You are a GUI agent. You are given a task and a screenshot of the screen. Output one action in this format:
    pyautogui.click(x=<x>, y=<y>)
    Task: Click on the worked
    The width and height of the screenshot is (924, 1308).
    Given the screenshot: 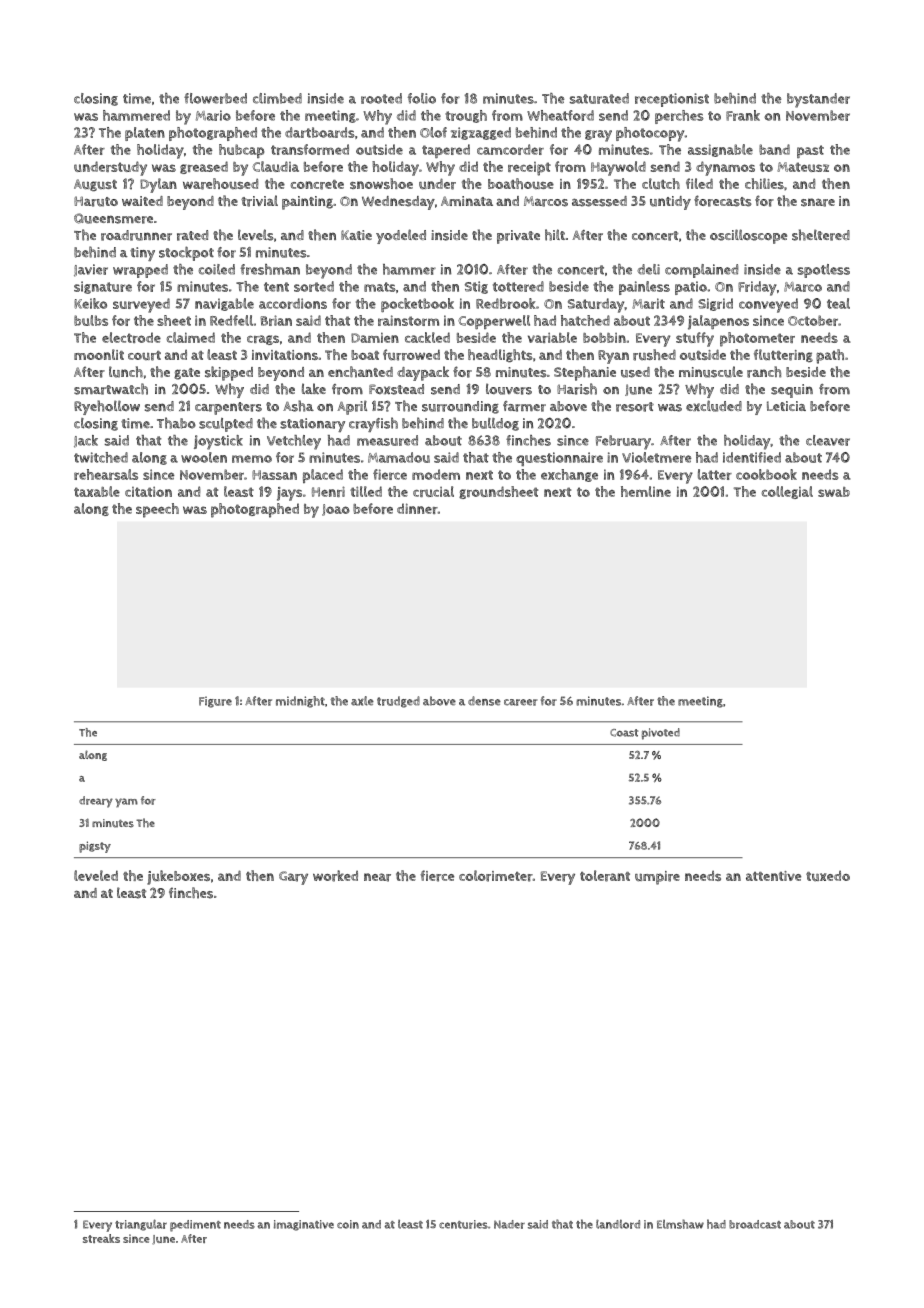 What is the action you would take?
    pyautogui.click(x=335, y=876)
